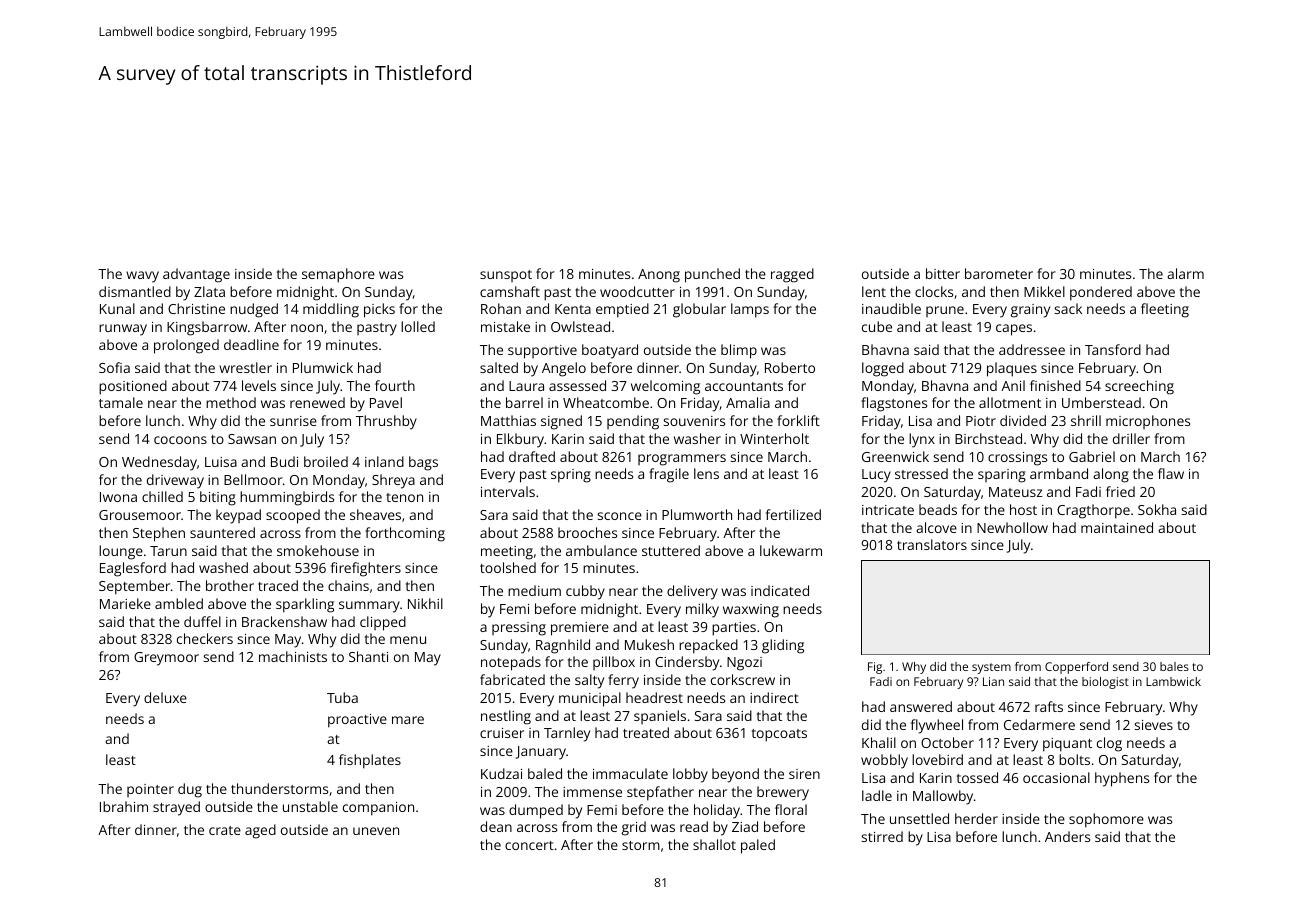  What do you see at coordinates (687, 663) in the page?
I see `Cindersby` at bounding box center [687, 663].
